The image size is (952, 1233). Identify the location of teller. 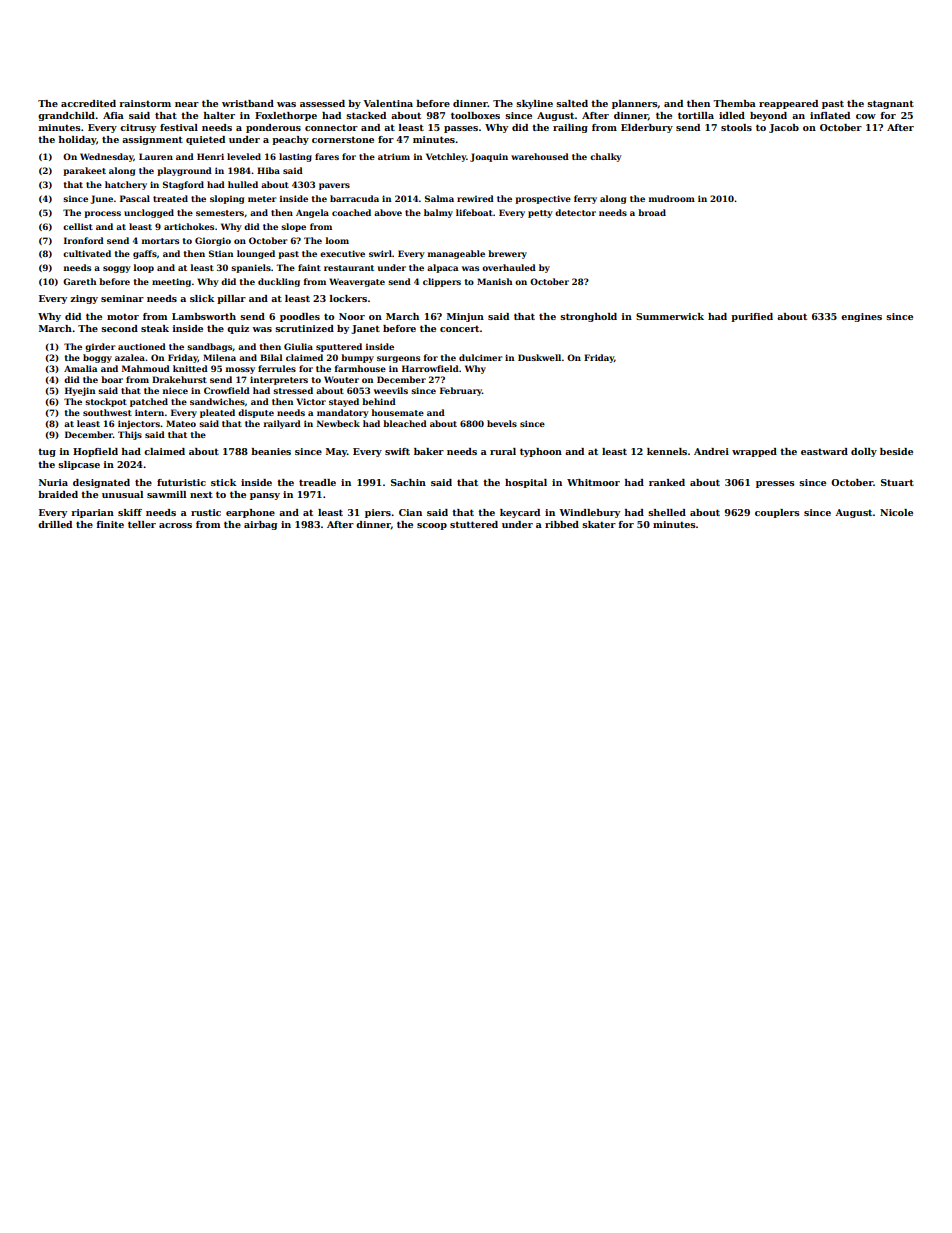
(142, 524).
